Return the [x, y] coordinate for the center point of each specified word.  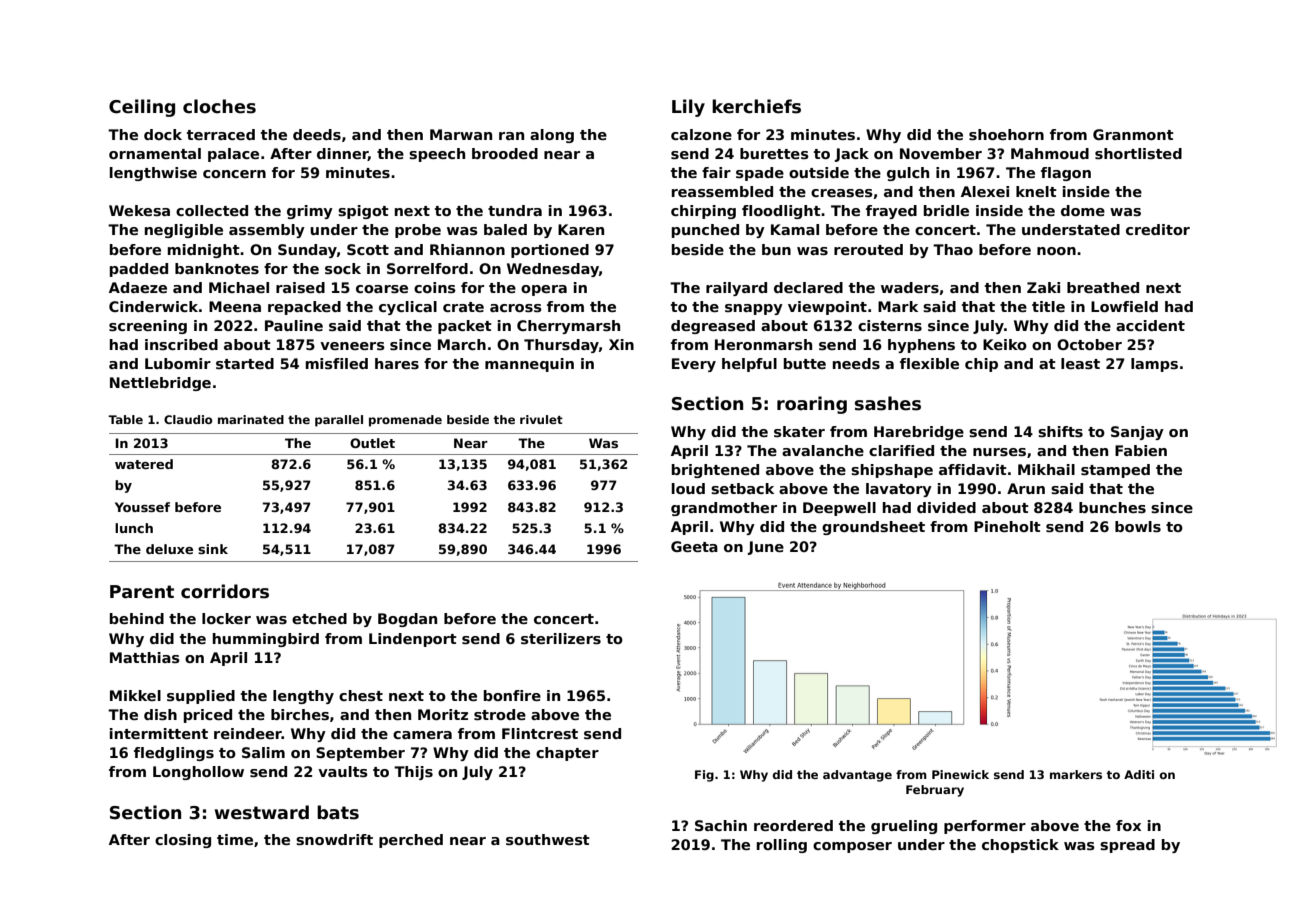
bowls [1138, 526]
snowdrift [334, 839]
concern [234, 174]
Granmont [1133, 134]
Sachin [721, 825]
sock [343, 268]
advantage [857, 776]
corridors [225, 591]
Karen [581, 229]
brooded [505, 153]
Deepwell [839, 509]
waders [910, 287]
